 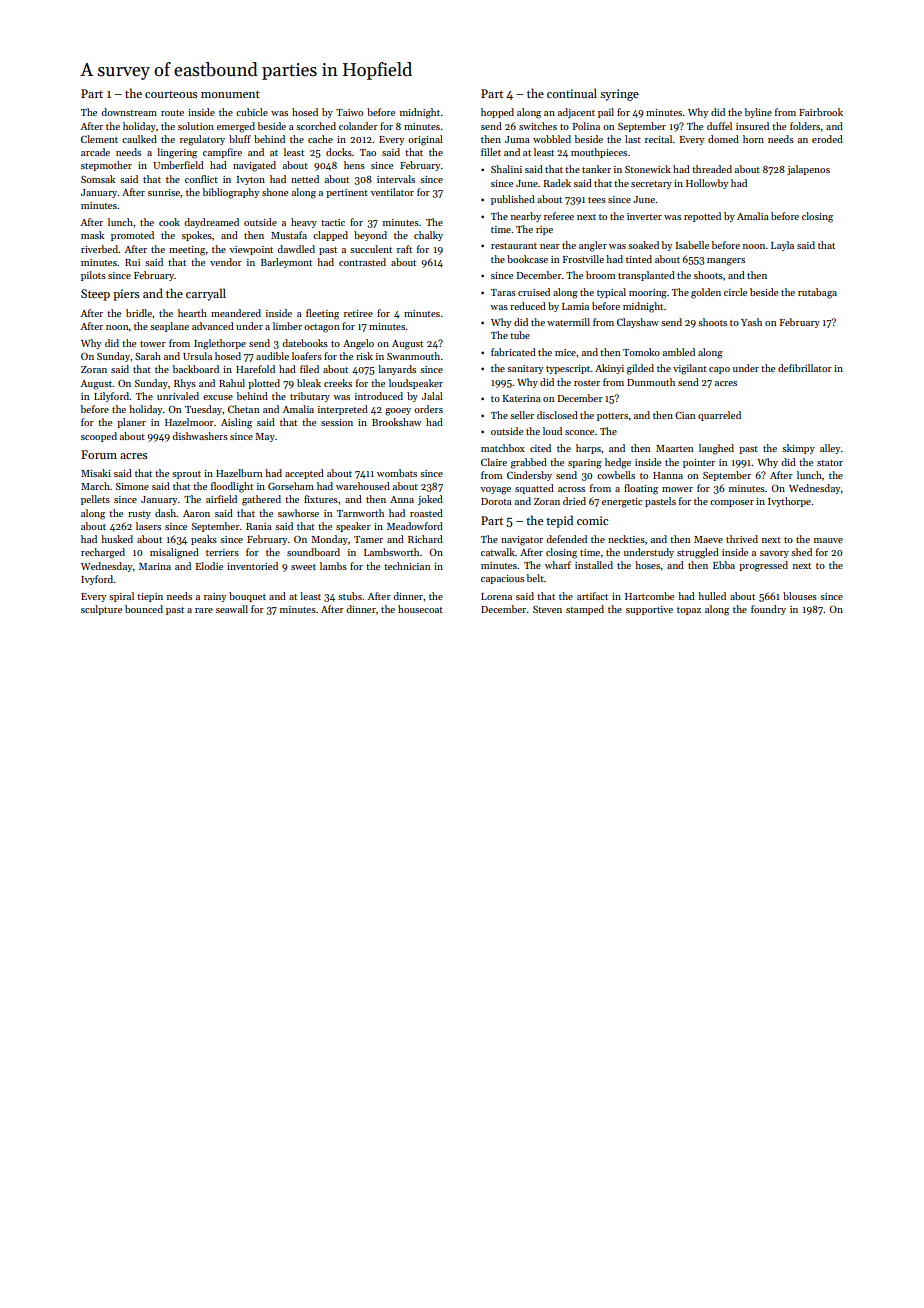 What do you see at coordinates (230, 94) in the document?
I see `monument` at bounding box center [230, 94].
